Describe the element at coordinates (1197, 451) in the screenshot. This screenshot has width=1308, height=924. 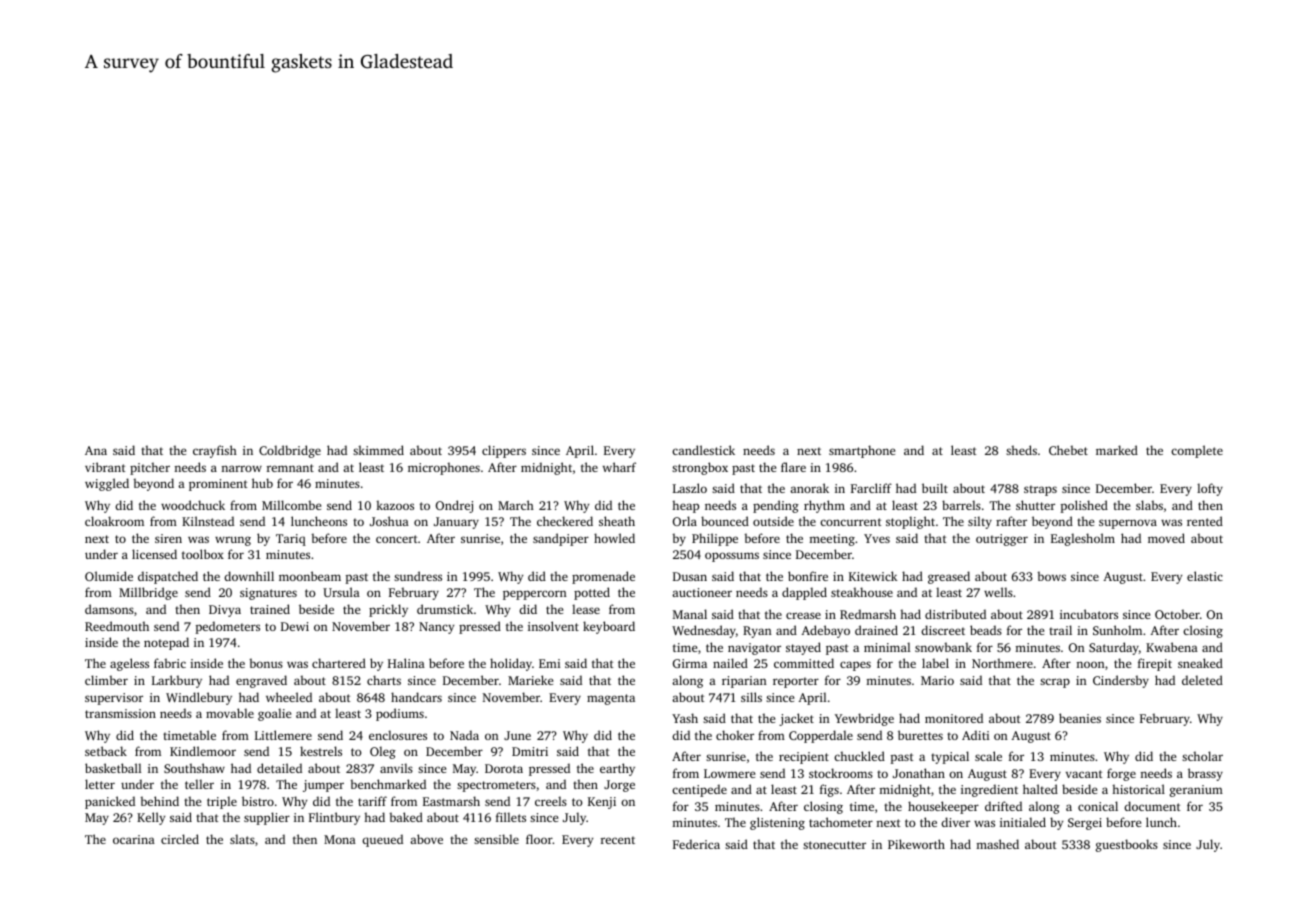
I see `complete` at that location.
